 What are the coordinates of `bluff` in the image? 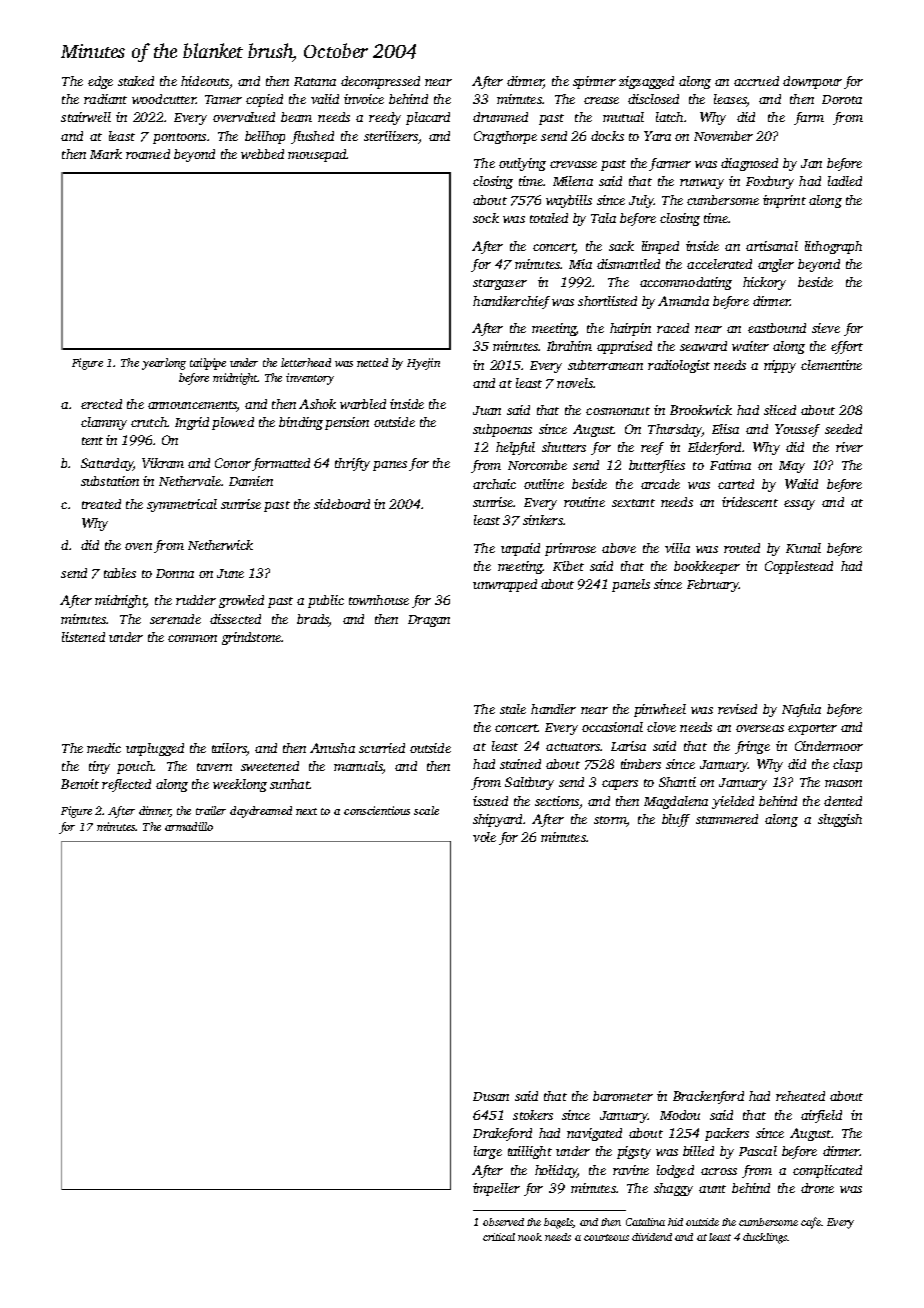 It's located at (676, 820).
